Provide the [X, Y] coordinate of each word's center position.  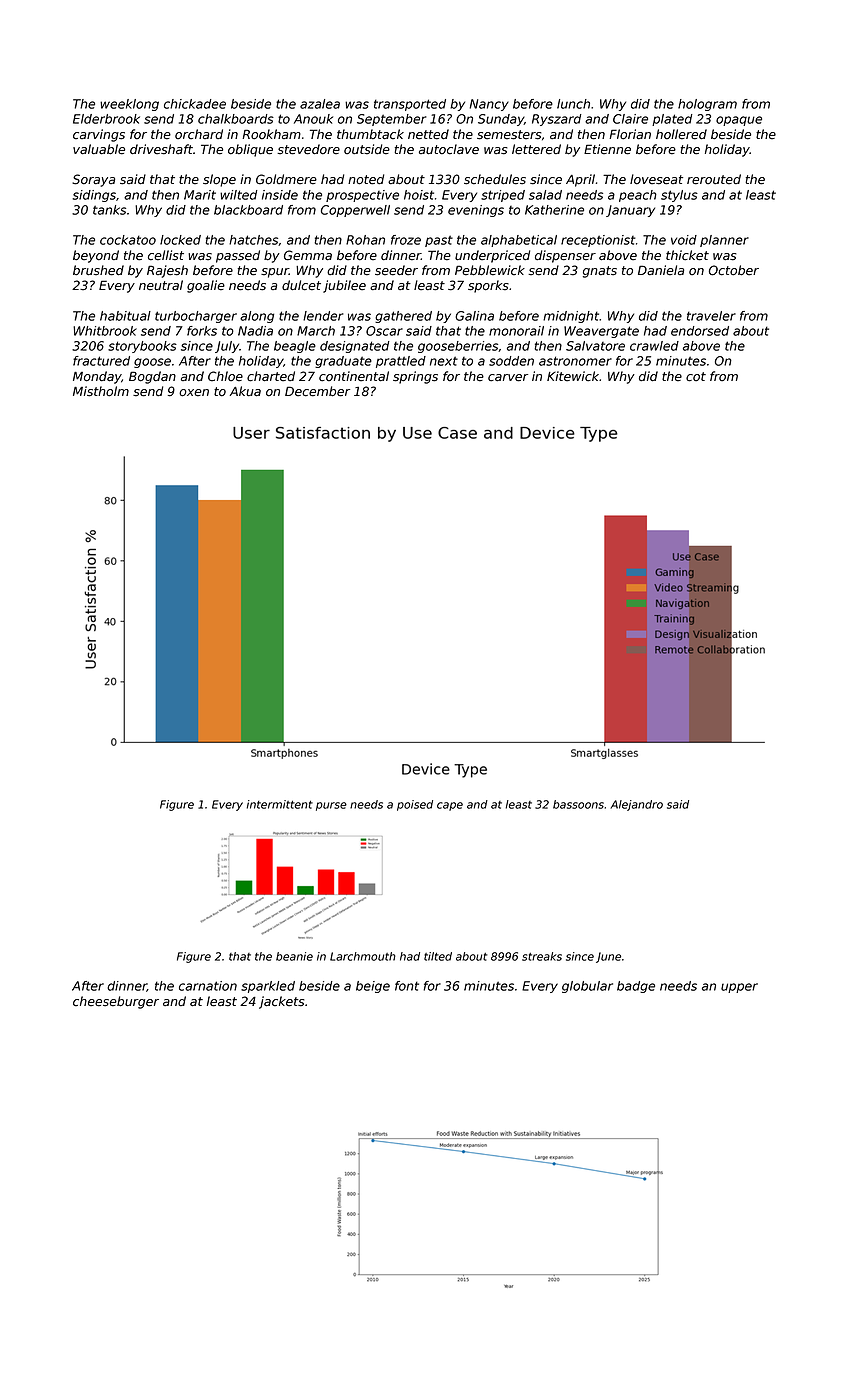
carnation [208, 986]
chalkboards [236, 119]
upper [739, 988]
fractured [101, 361]
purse [331, 806]
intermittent [280, 804]
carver [508, 378]
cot [696, 377]
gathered [403, 317]
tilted [438, 956]
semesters [509, 135]
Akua [245, 391]
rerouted [714, 179]
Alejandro [636, 805]
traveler [711, 316]
